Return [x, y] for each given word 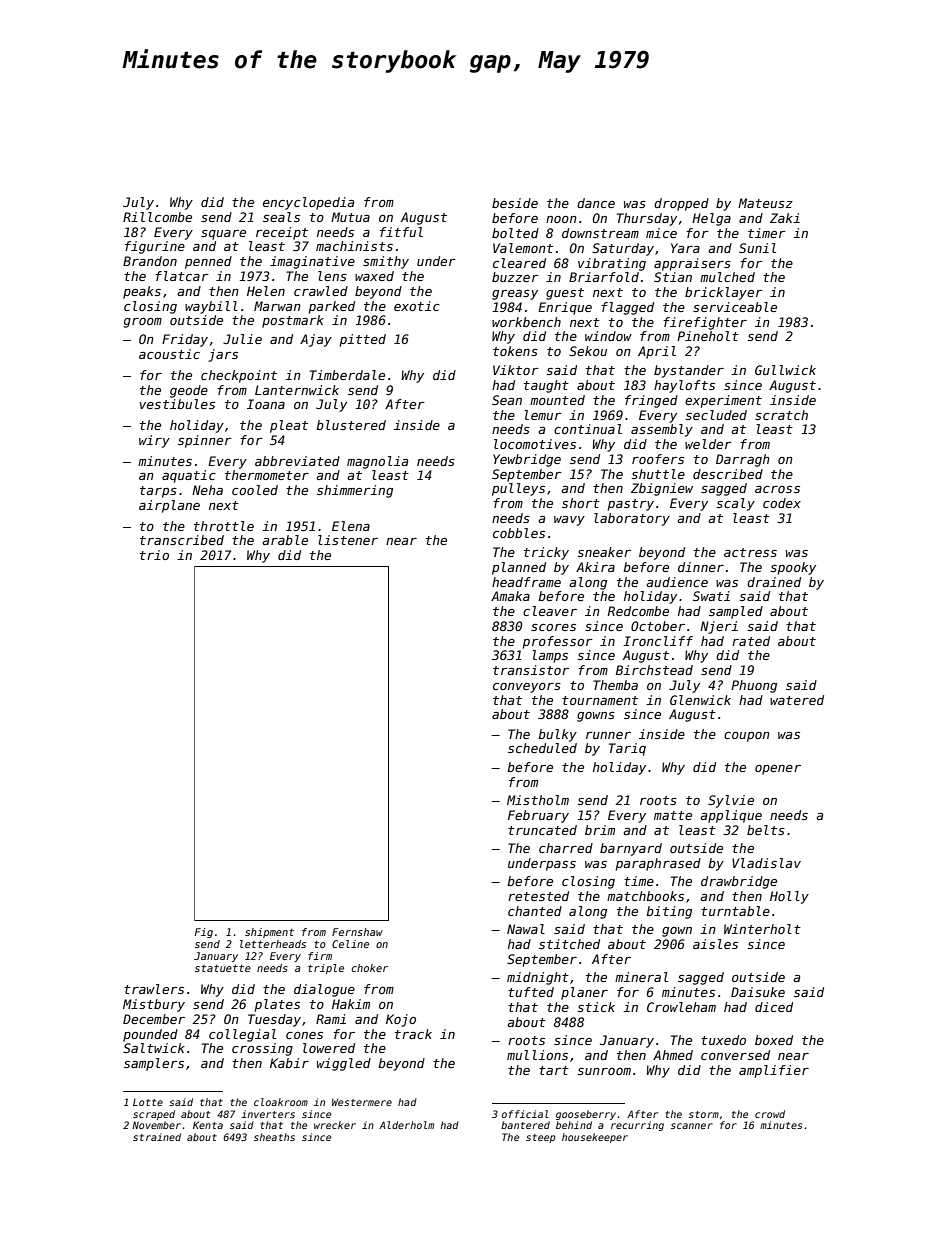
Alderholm [406, 1125]
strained [157, 1137]
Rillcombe [157, 217]
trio [154, 555]
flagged [627, 308]
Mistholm [538, 800]
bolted [515, 233]
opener [778, 770]
